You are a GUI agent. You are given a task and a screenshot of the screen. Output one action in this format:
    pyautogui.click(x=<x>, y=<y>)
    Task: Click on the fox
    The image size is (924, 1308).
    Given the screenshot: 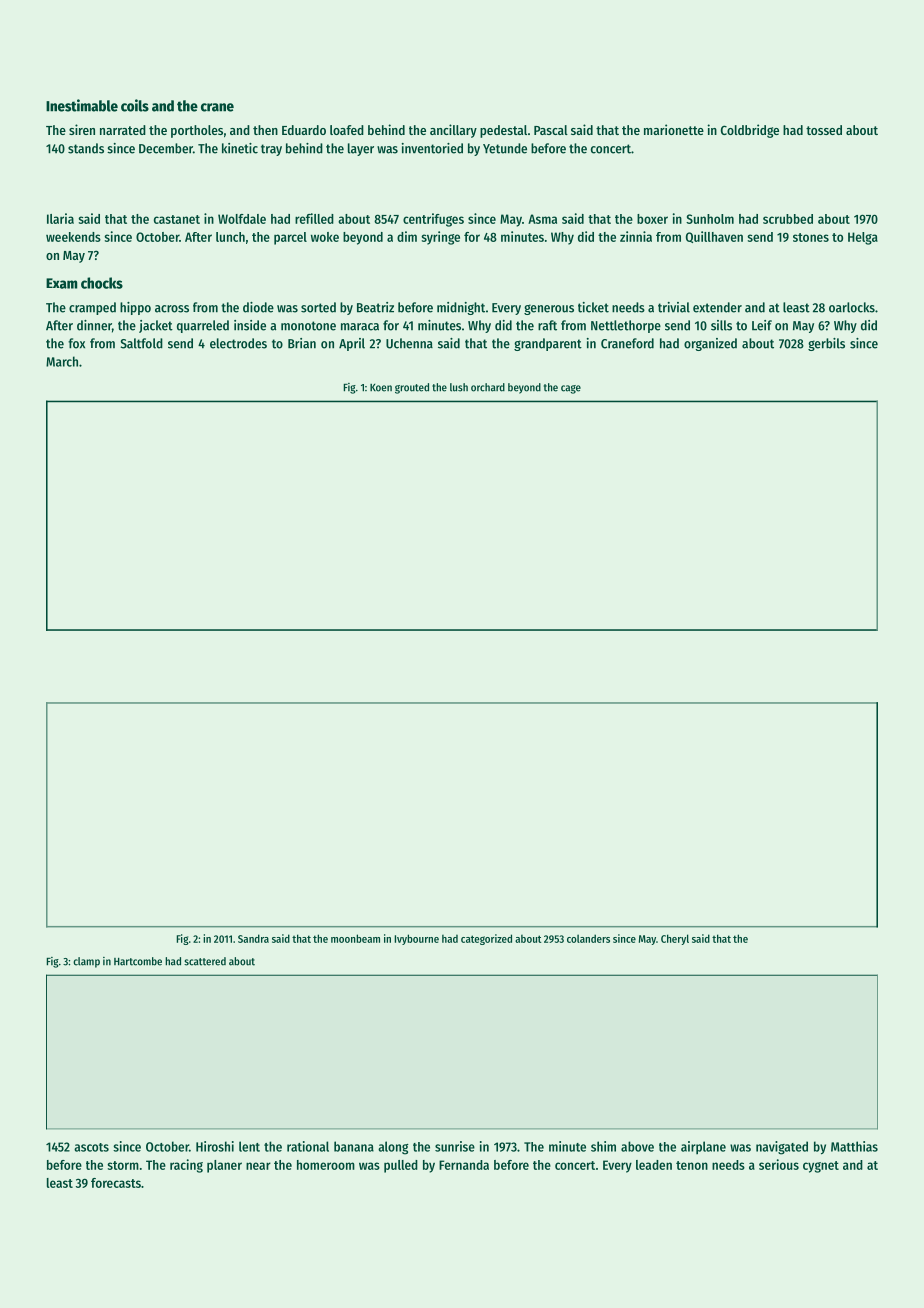 What is the action you would take?
    pyautogui.click(x=76, y=343)
